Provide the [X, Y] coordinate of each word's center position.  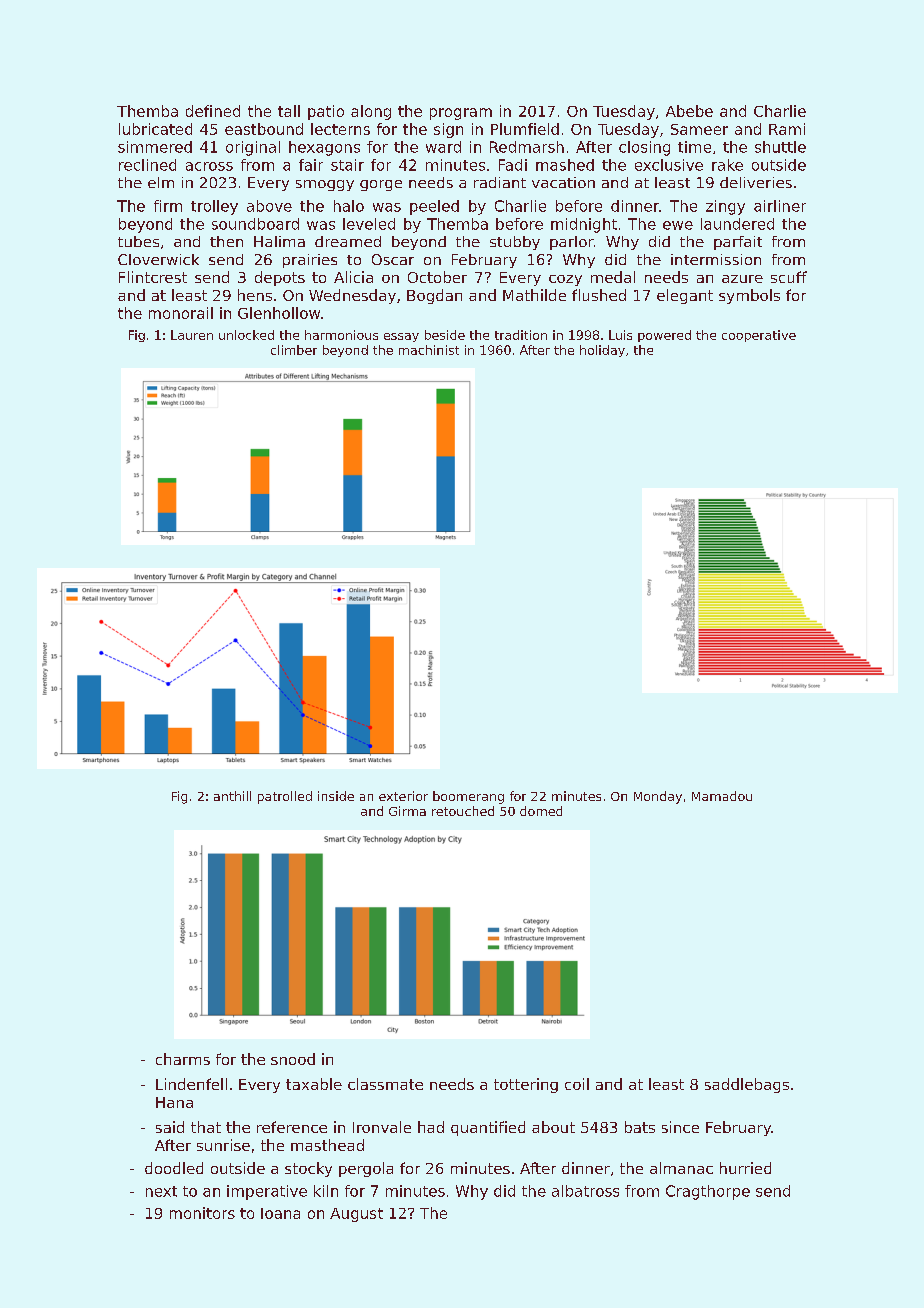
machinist [429, 350]
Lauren [192, 335]
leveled [369, 224]
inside [336, 796]
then [226, 241]
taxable [314, 1084]
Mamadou [722, 796]
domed [541, 811]
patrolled [285, 797]
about [553, 1127]
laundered [737, 224]
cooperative [759, 336]
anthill [232, 796]
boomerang [468, 797]
